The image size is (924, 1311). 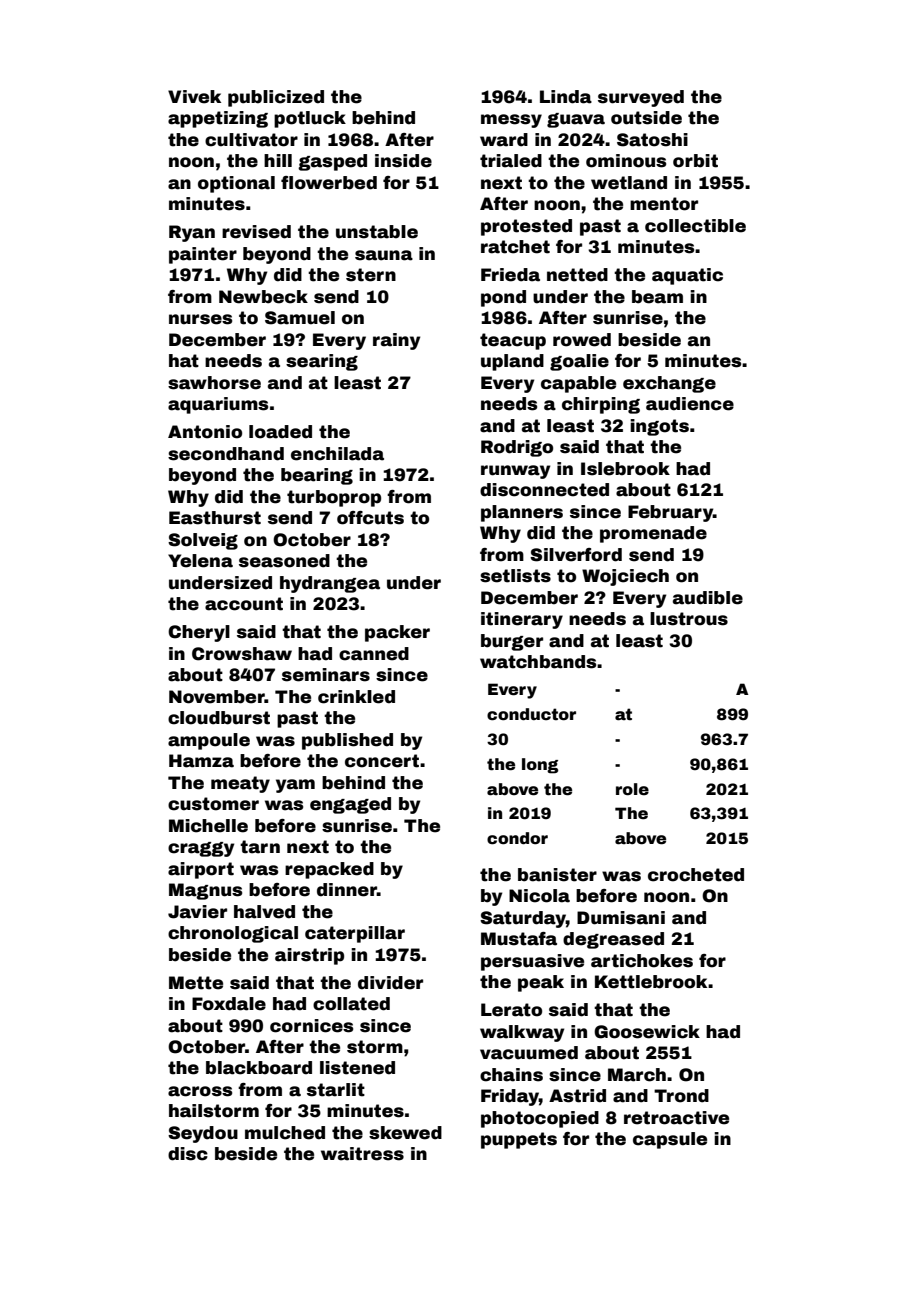 I want to click on capable, so click(x=578, y=384).
